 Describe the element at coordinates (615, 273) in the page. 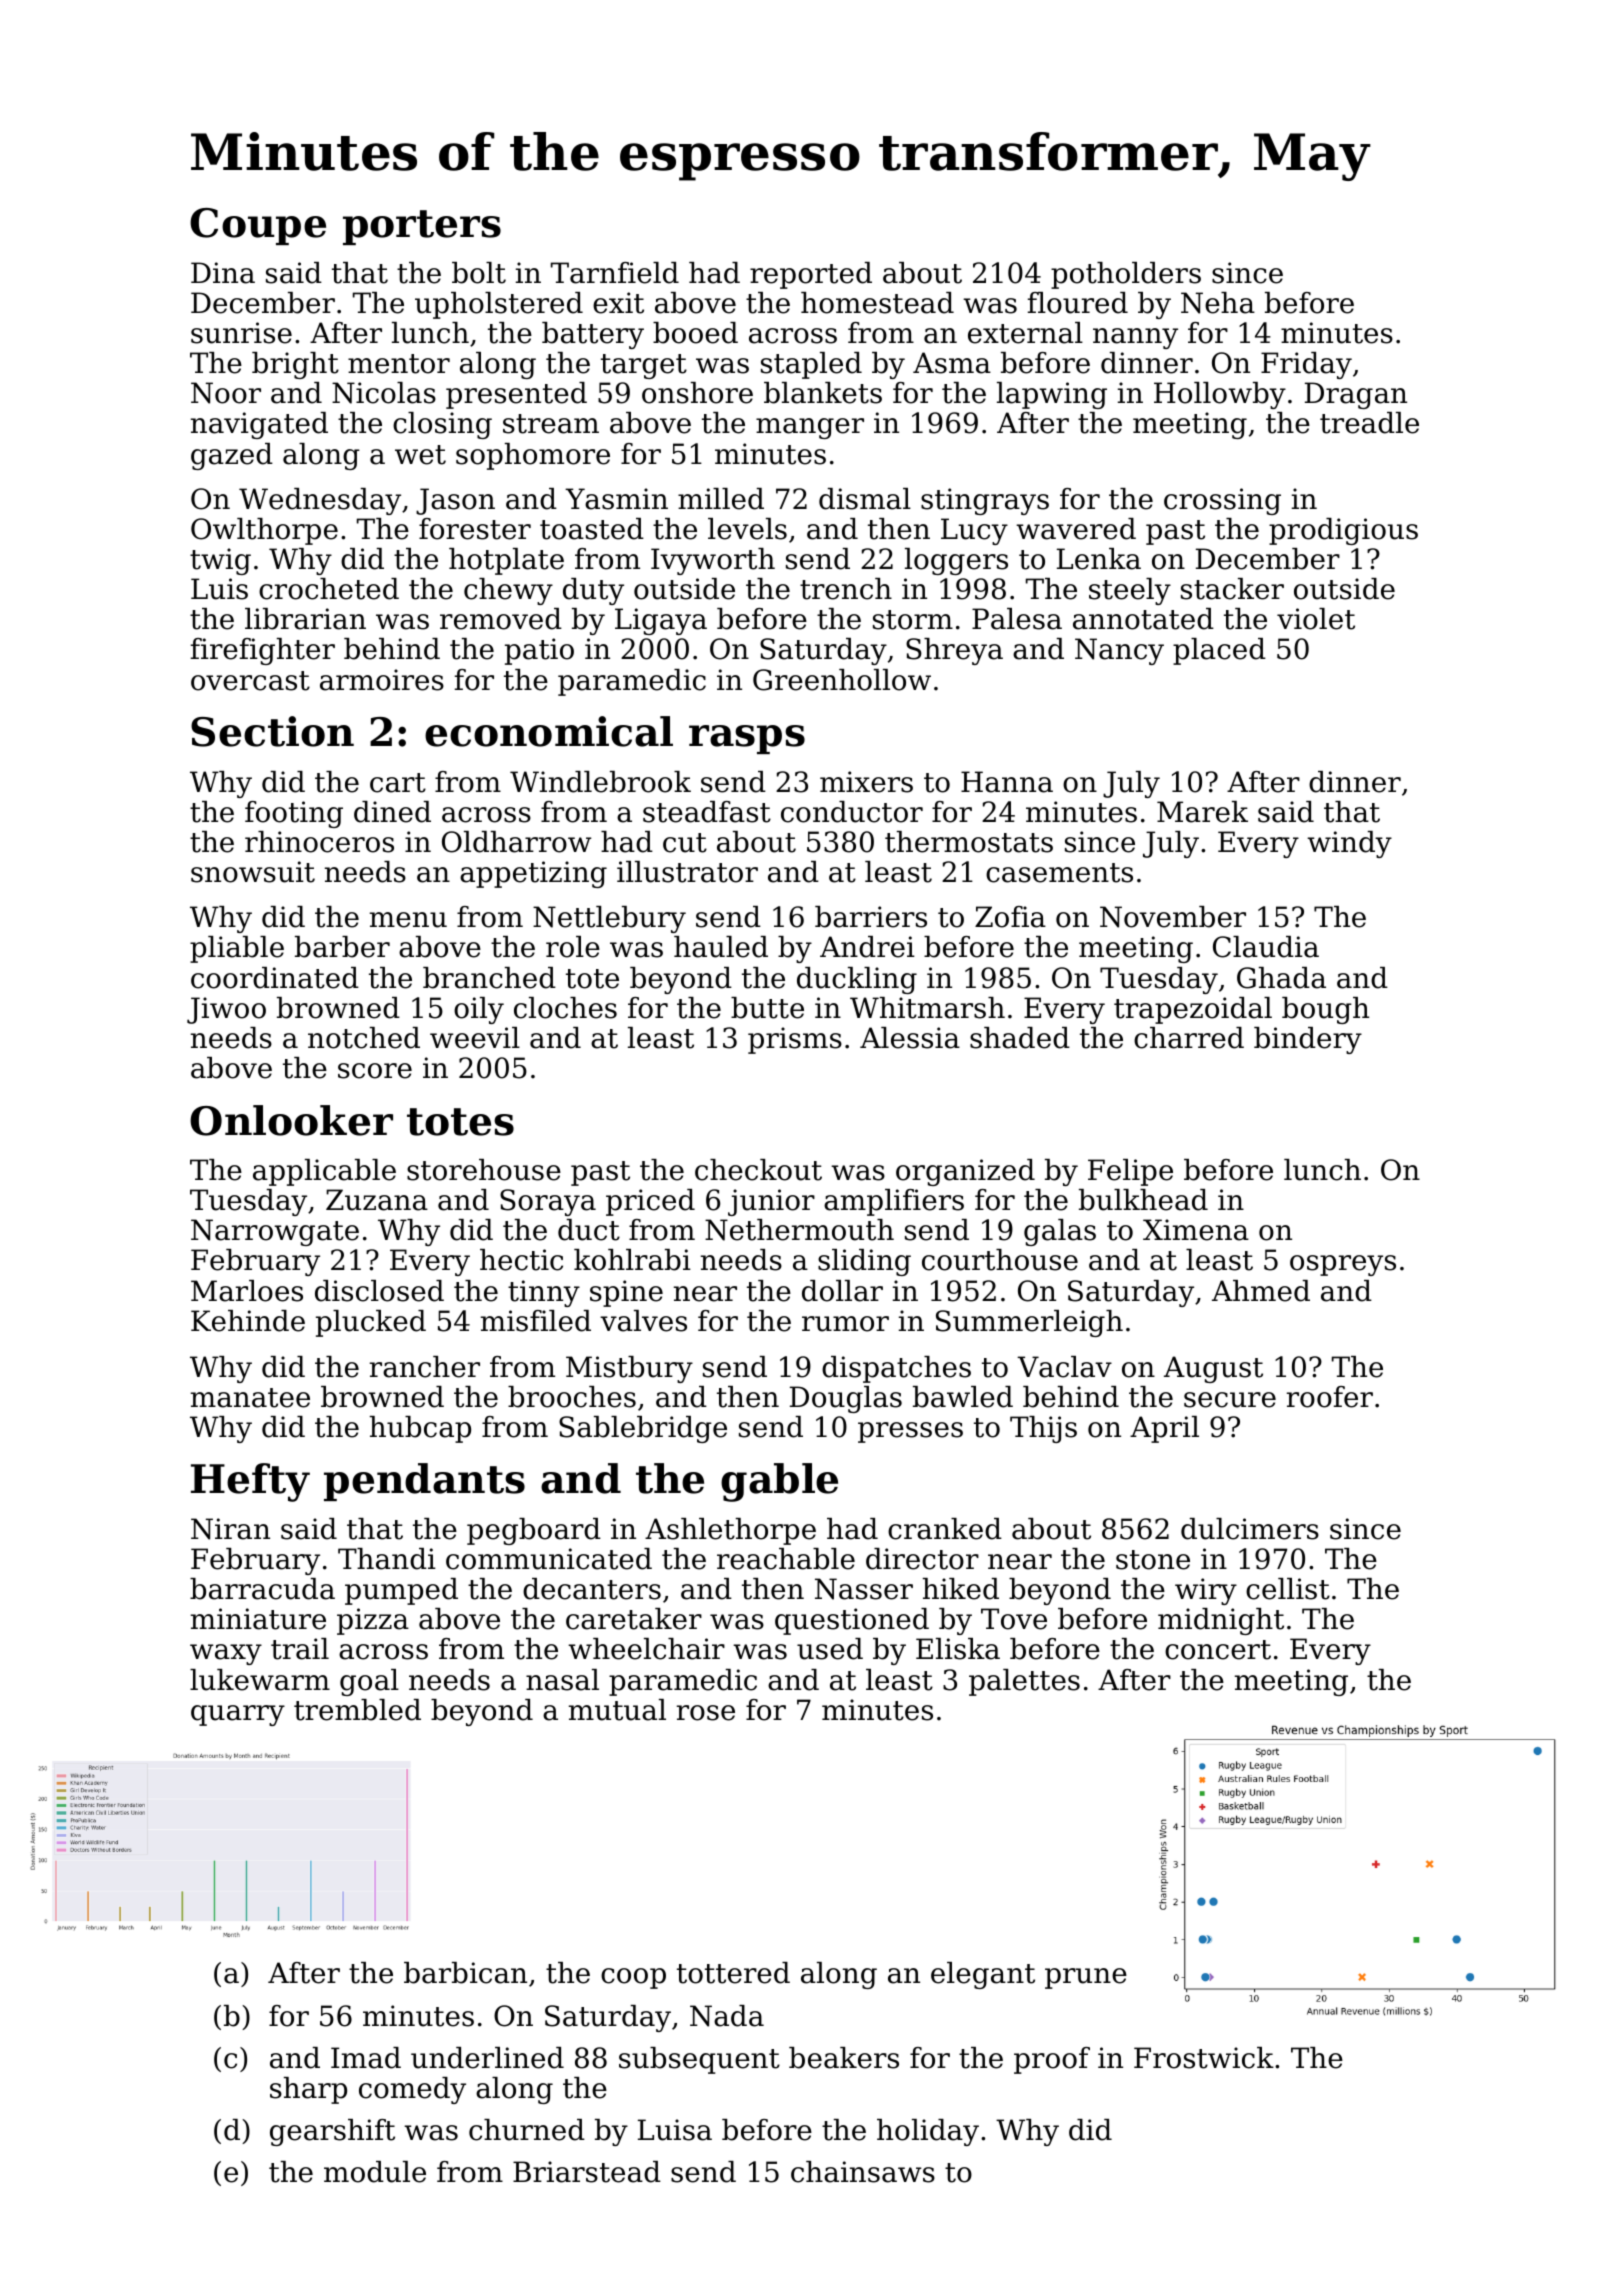

I see `Tarnfield` at that location.
